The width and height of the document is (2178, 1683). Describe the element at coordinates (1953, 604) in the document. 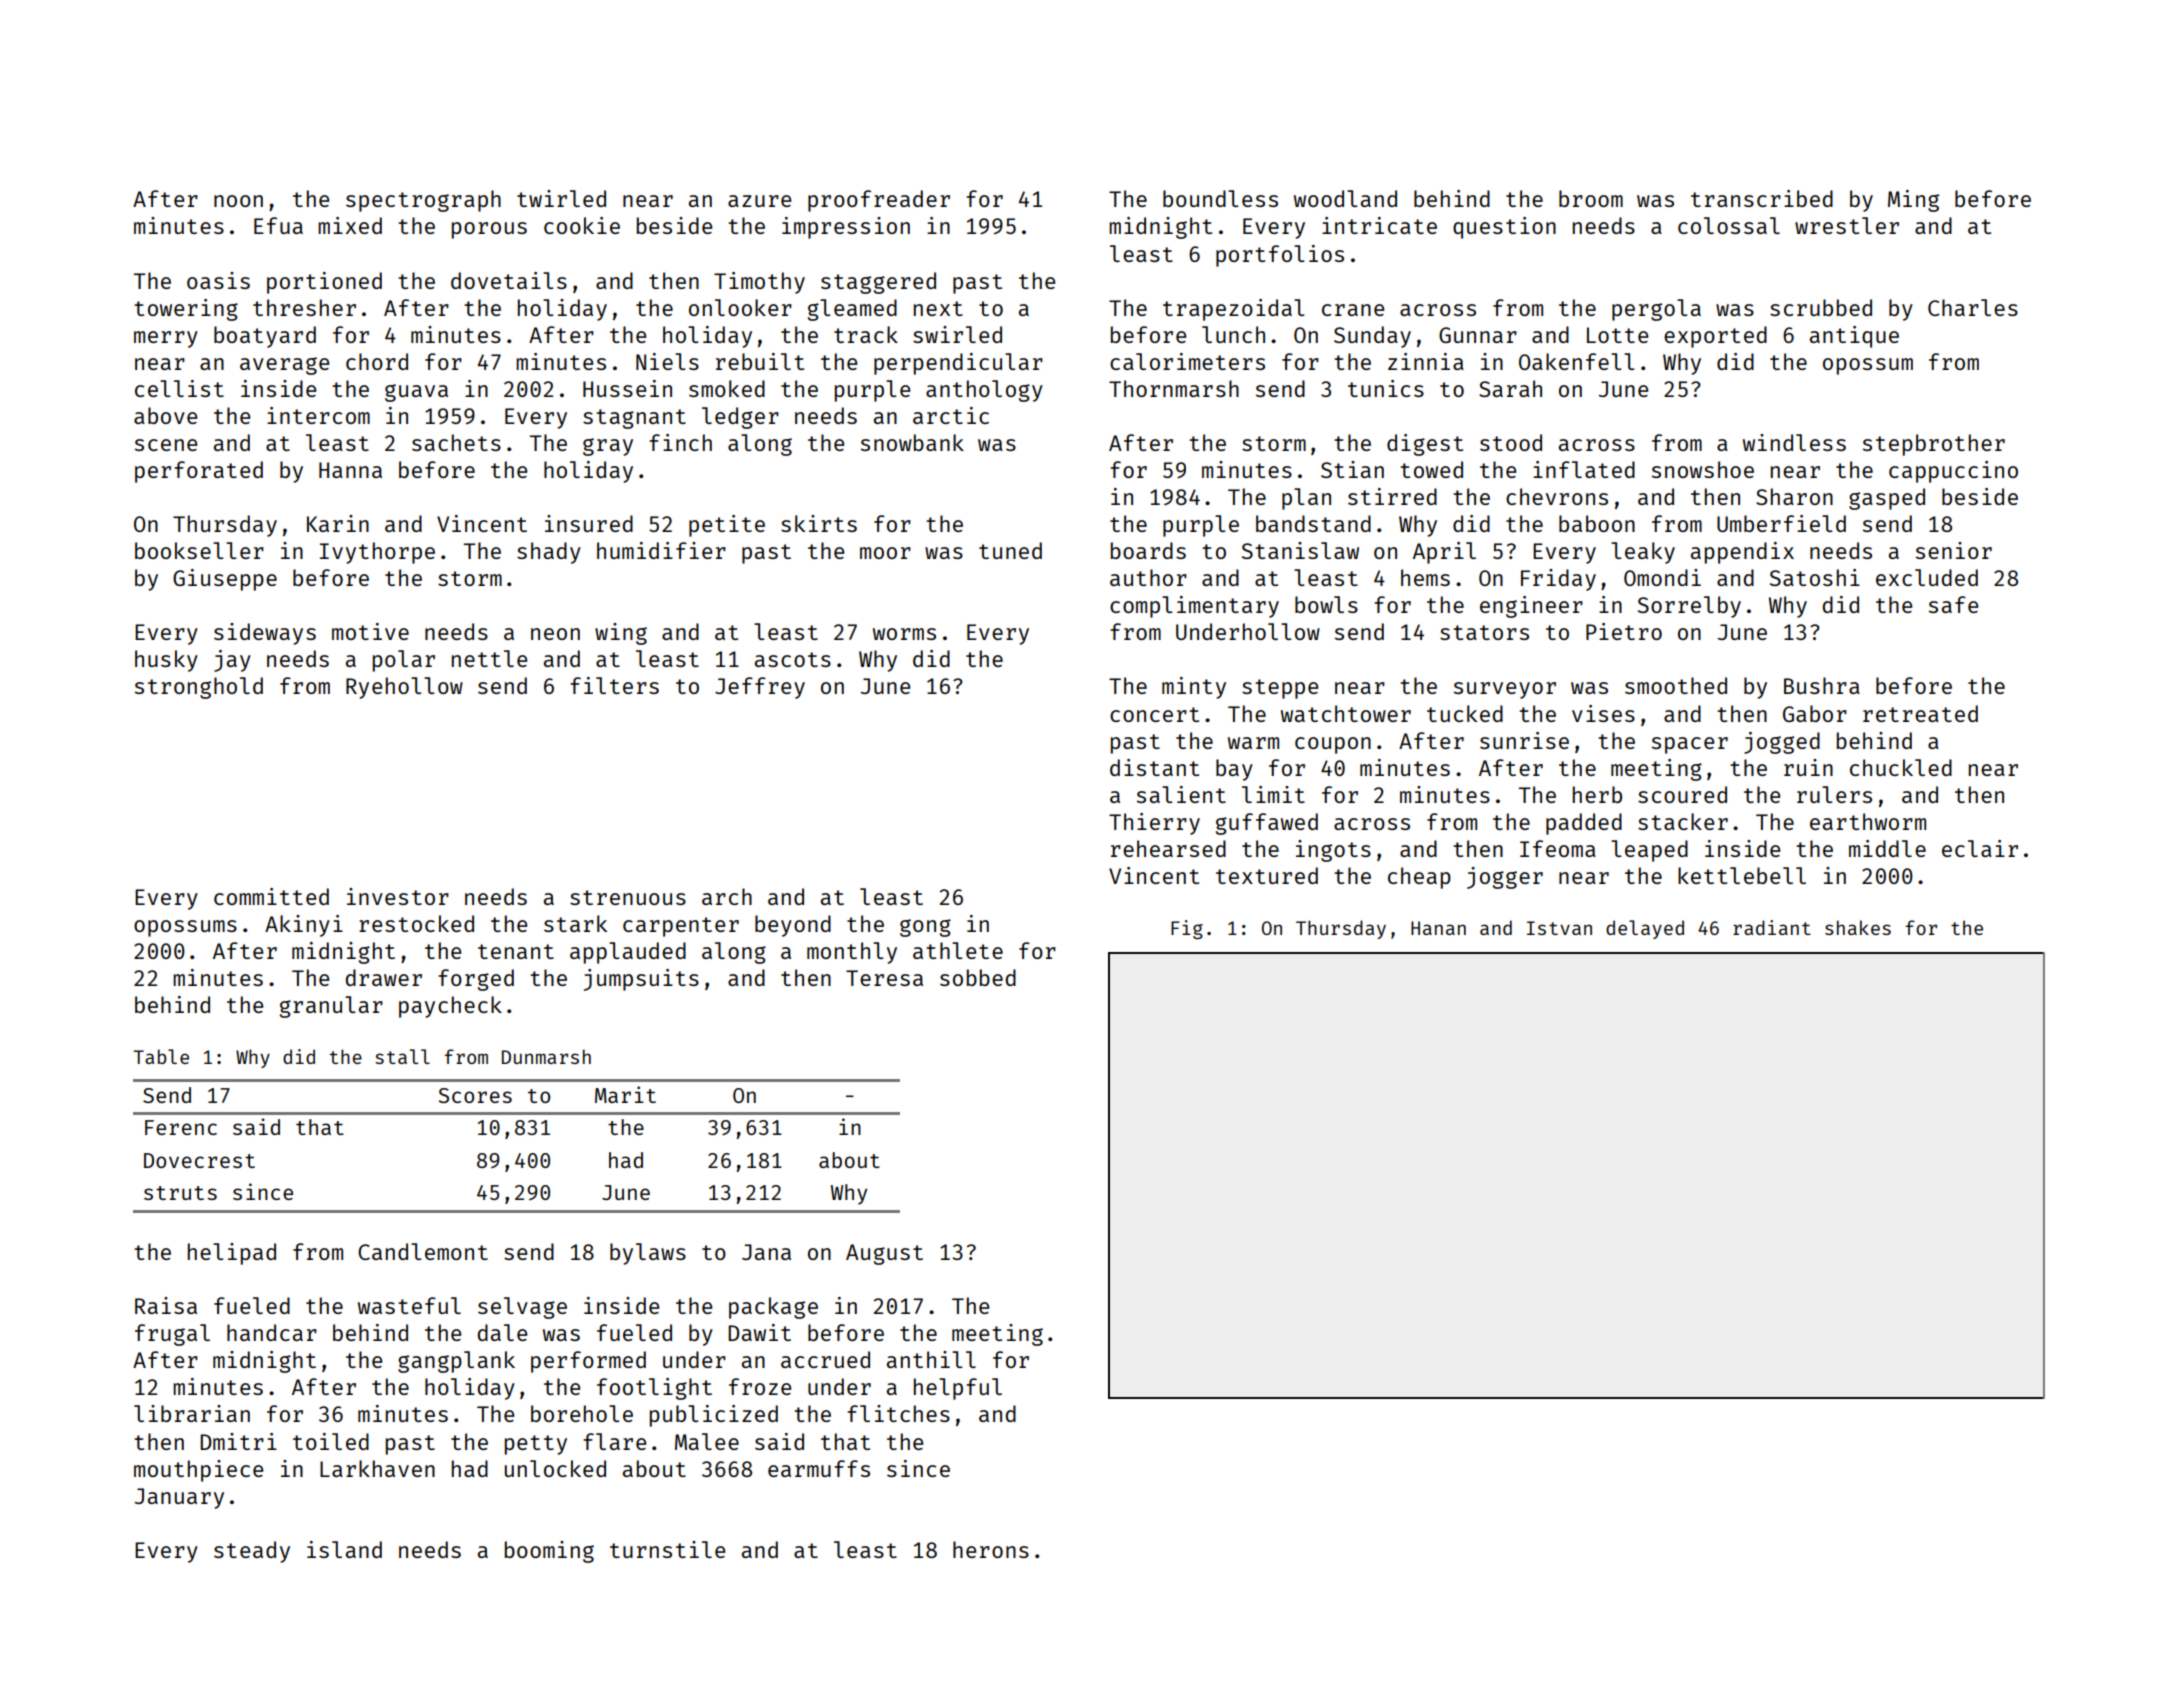

I see `safe` at that location.
